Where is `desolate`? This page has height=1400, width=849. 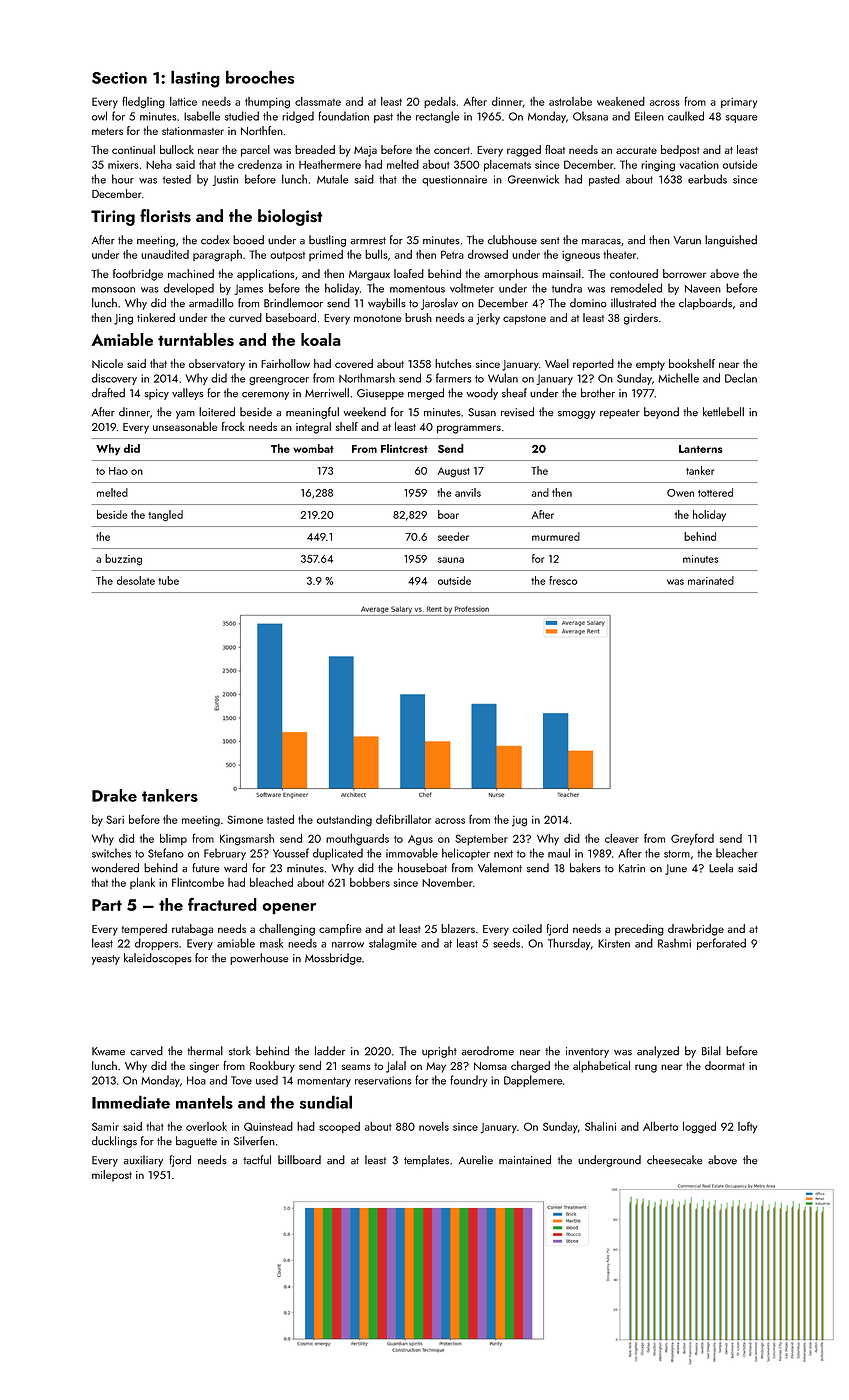
desolate is located at coordinates (136, 580).
